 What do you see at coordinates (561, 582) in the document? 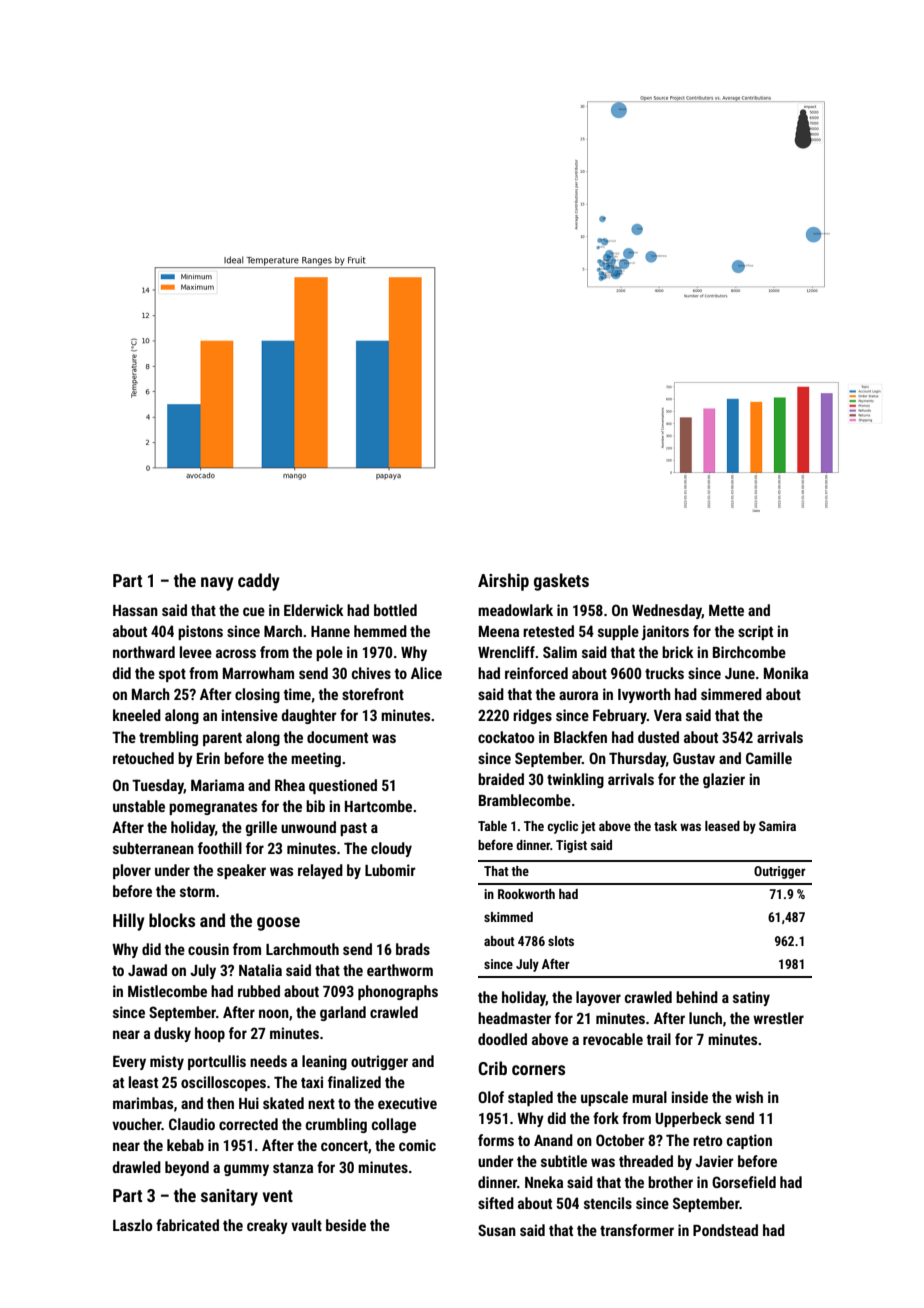
I see `gaskets` at bounding box center [561, 582].
